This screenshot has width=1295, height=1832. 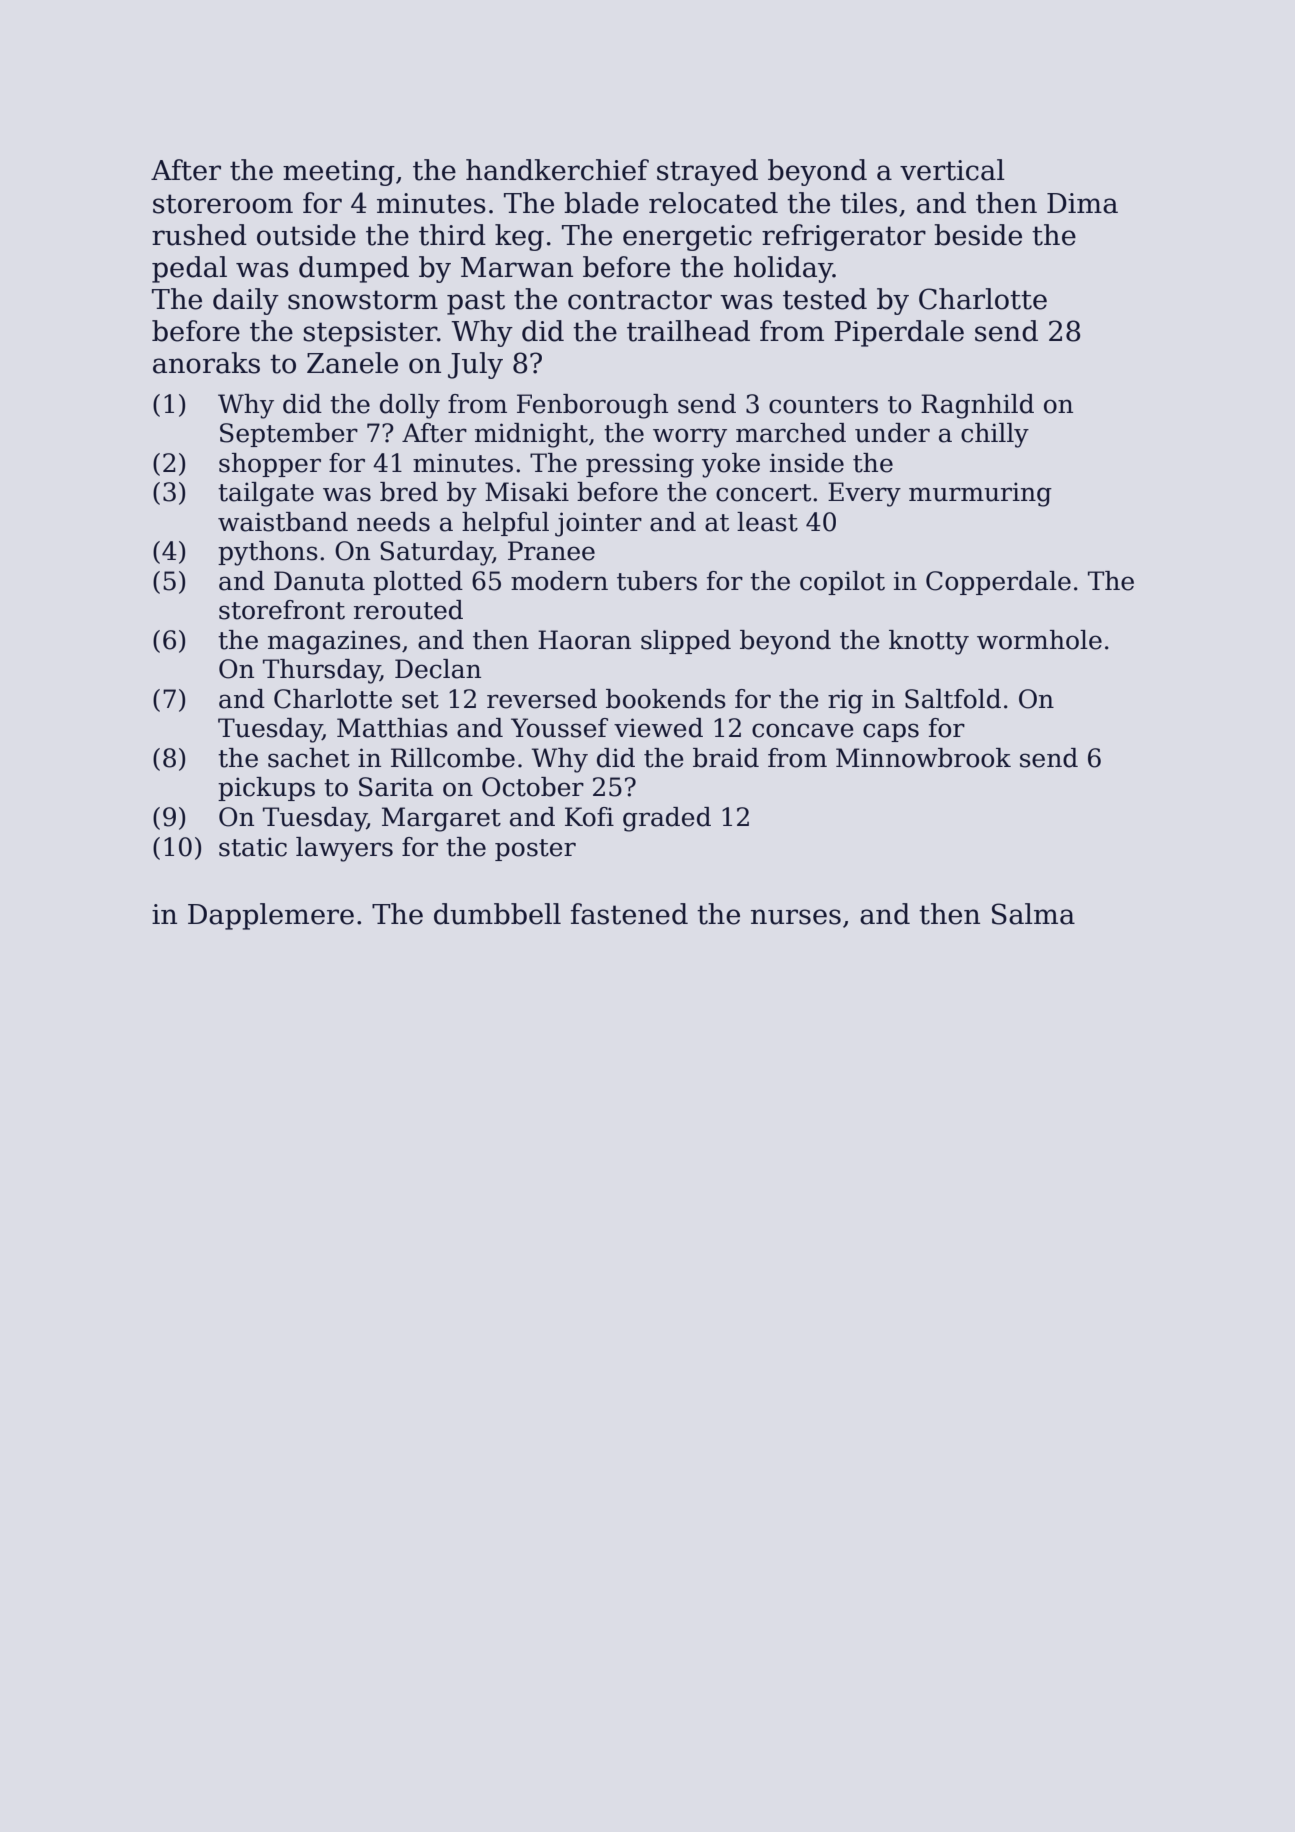 What do you see at coordinates (952, 170) in the screenshot?
I see `vertical` at bounding box center [952, 170].
